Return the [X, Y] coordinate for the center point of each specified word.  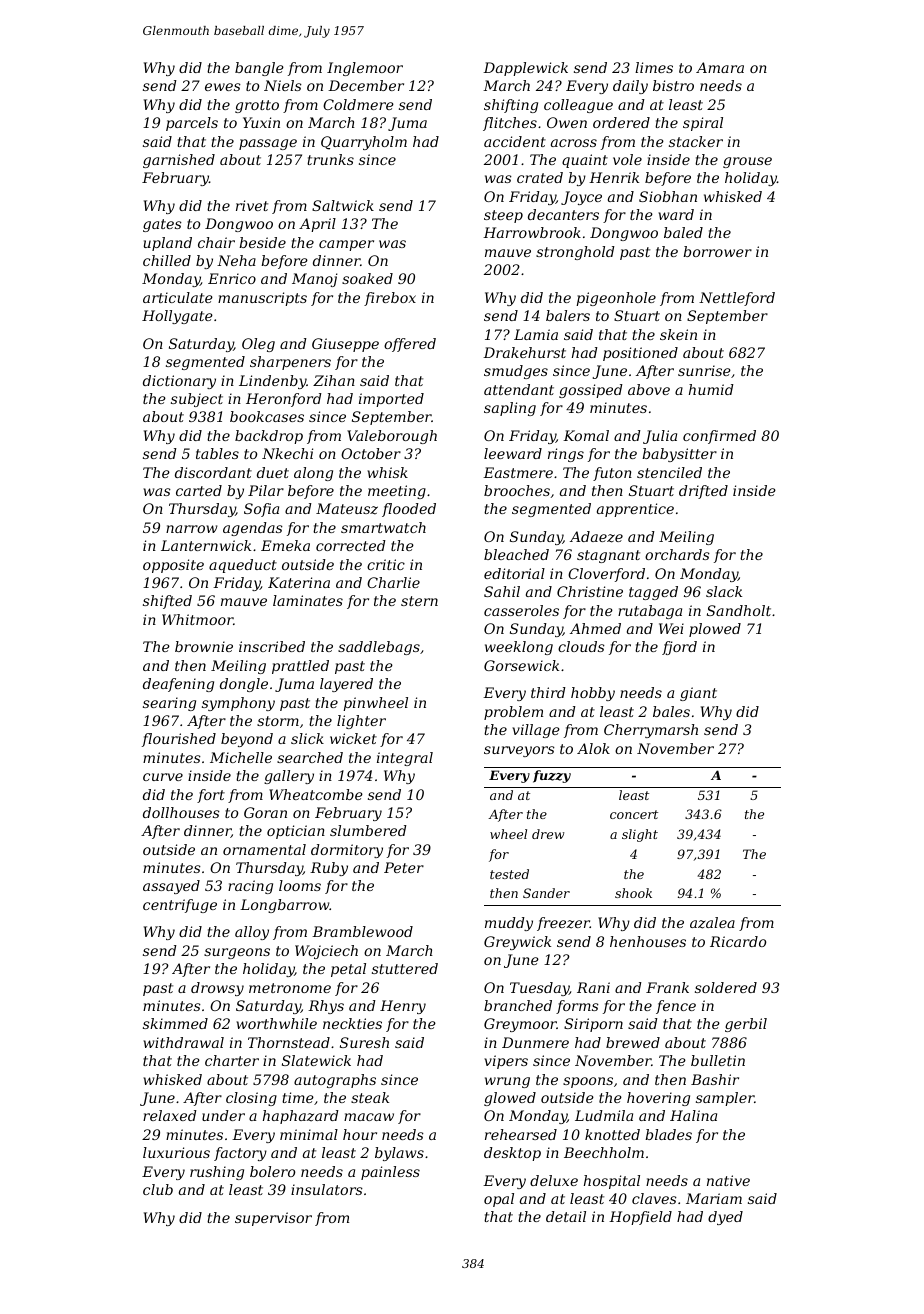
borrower [717, 251]
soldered [726, 987]
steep [503, 216]
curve [163, 777]
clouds [581, 646]
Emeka [285, 545]
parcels [192, 124]
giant [698, 694]
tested [509, 874]
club [158, 1189]
